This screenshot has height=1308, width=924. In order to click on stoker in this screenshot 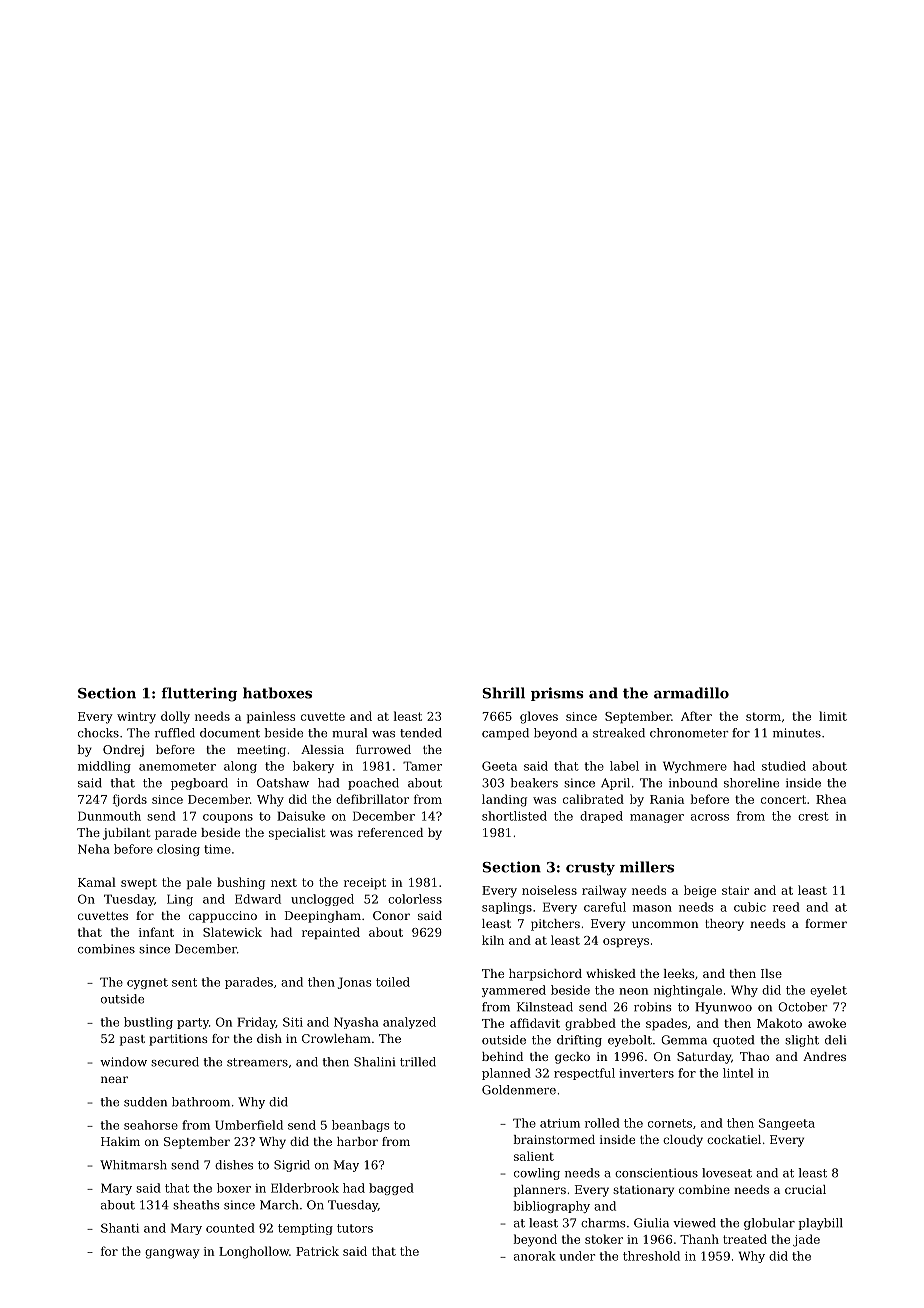, I will do `click(604, 1239)`.
